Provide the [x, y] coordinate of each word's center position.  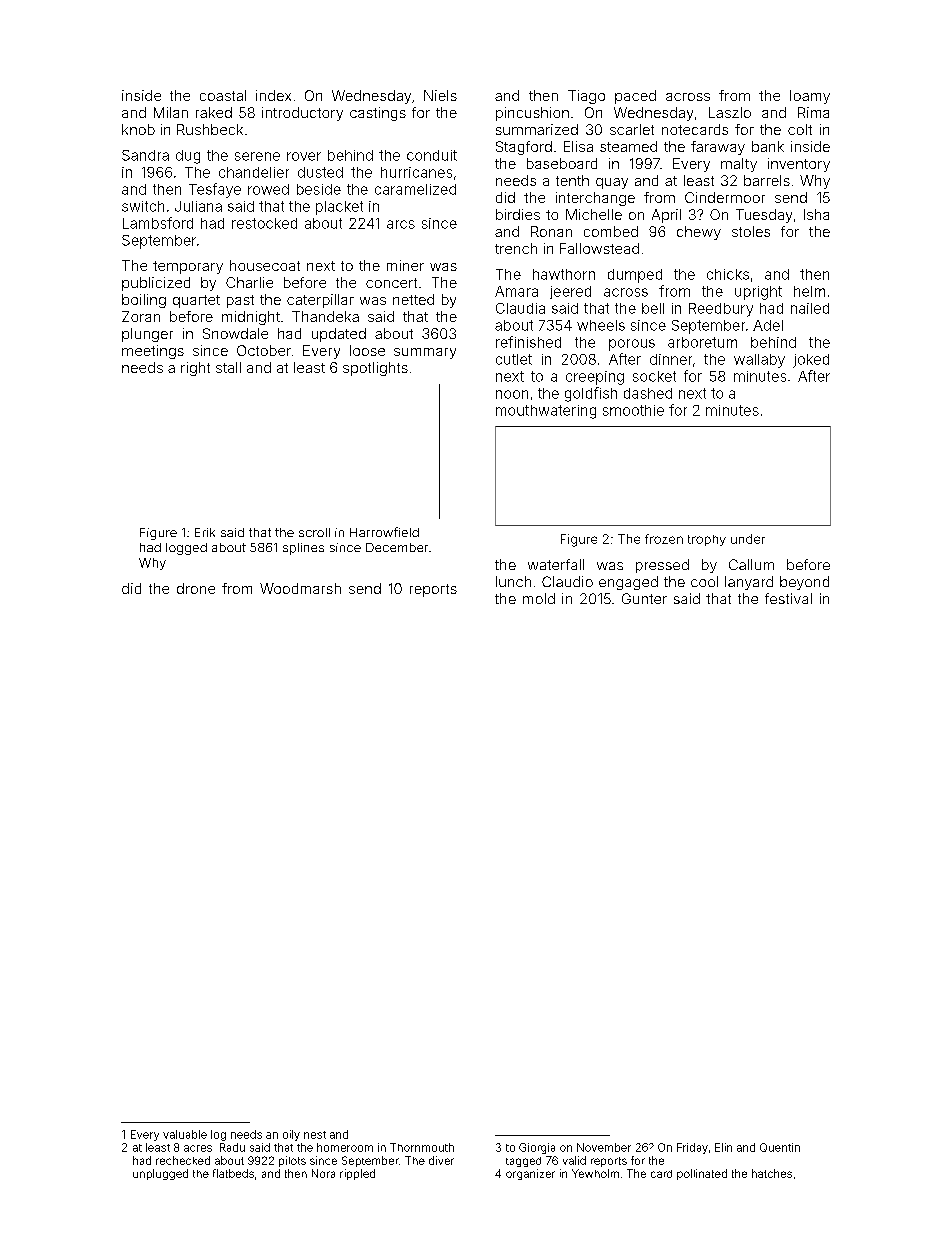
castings [378, 114]
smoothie [633, 410]
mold [539, 598]
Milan [171, 112]
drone [196, 588]
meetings [153, 352]
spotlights [375, 369]
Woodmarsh [300, 588]
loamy [810, 97]
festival [788, 598]
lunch [513, 581]
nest [315, 1135]
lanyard [749, 583]
